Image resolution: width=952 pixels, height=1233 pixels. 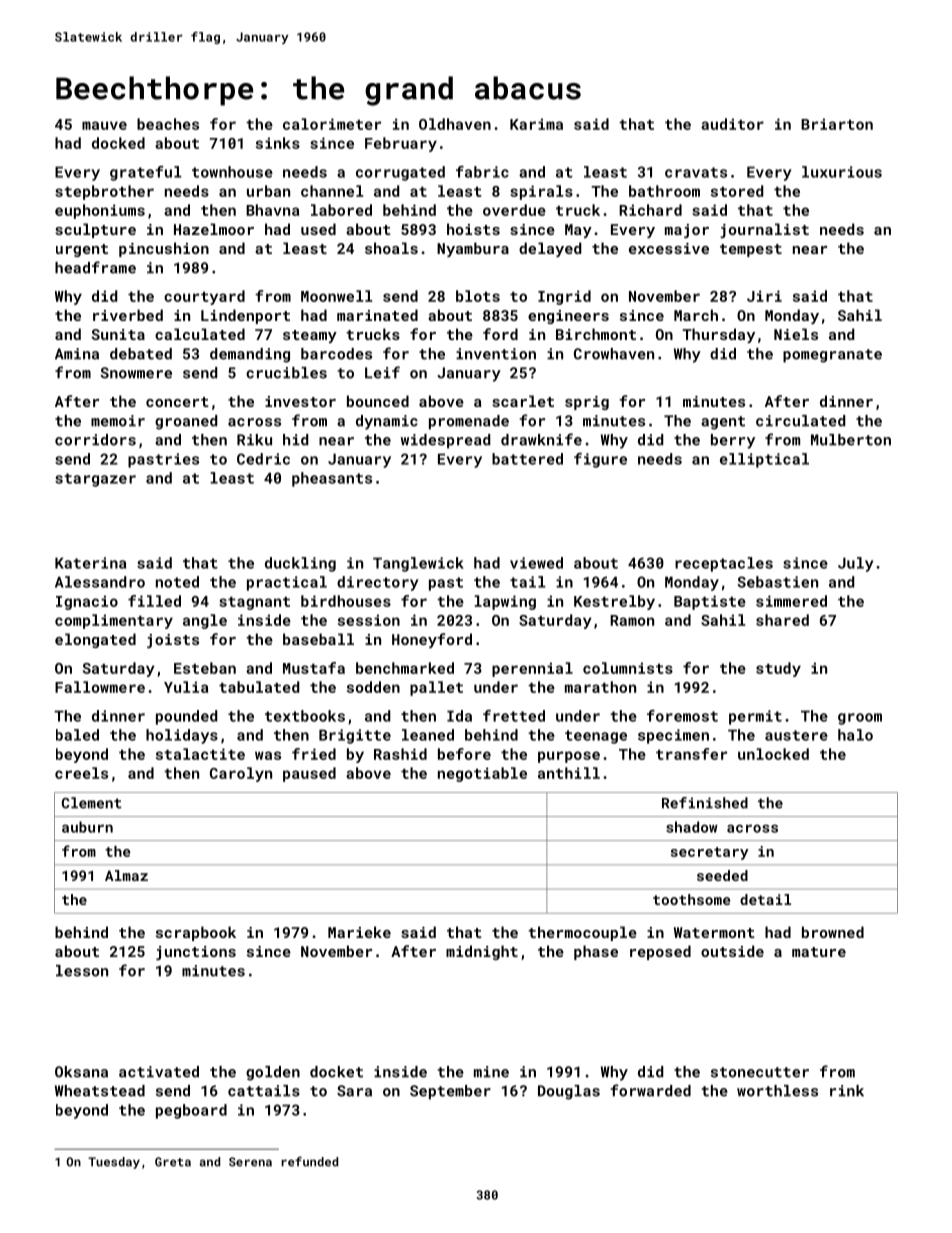 I want to click on Greta, so click(x=173, y=1162).
